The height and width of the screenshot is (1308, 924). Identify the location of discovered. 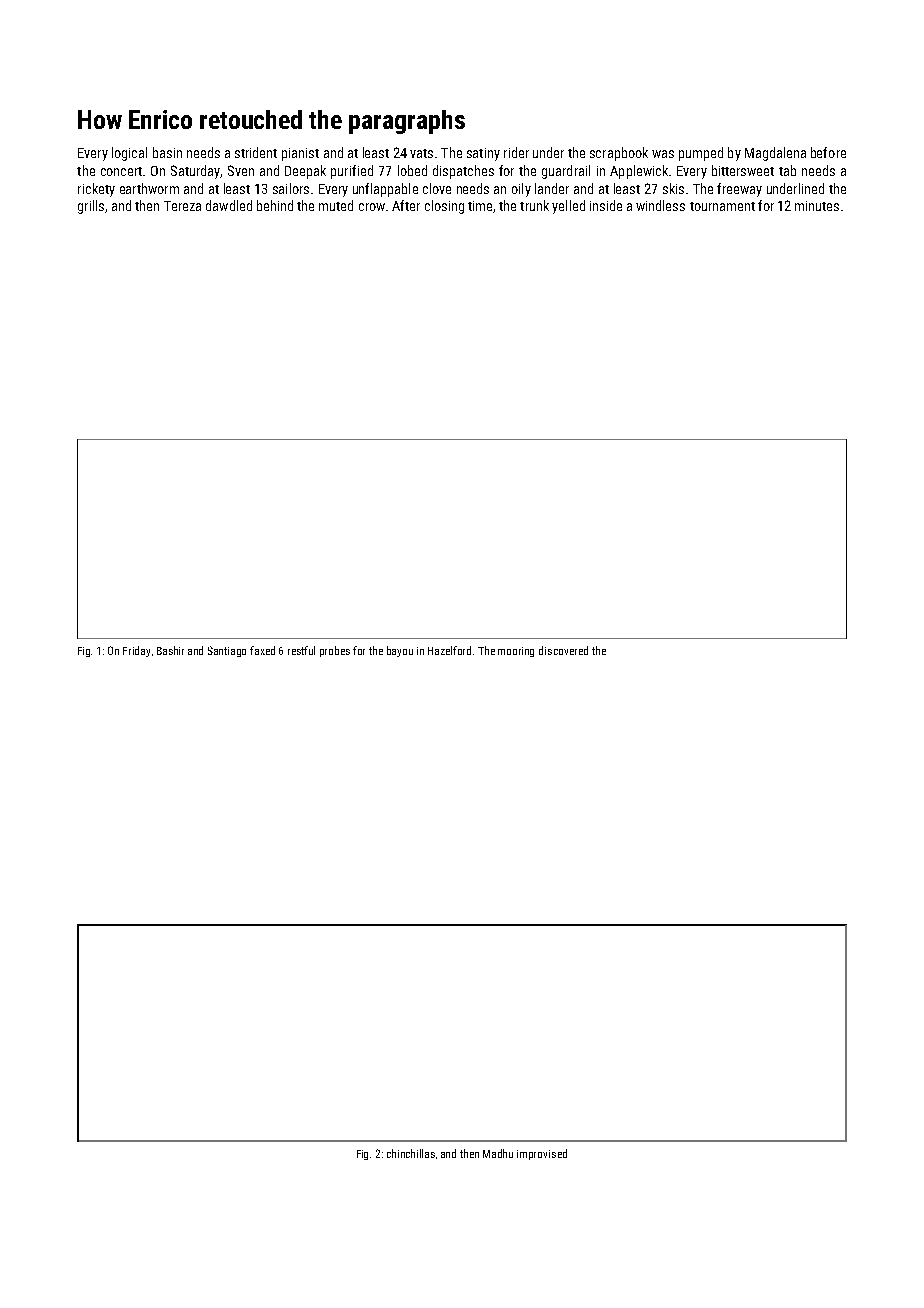
(563, 650).
